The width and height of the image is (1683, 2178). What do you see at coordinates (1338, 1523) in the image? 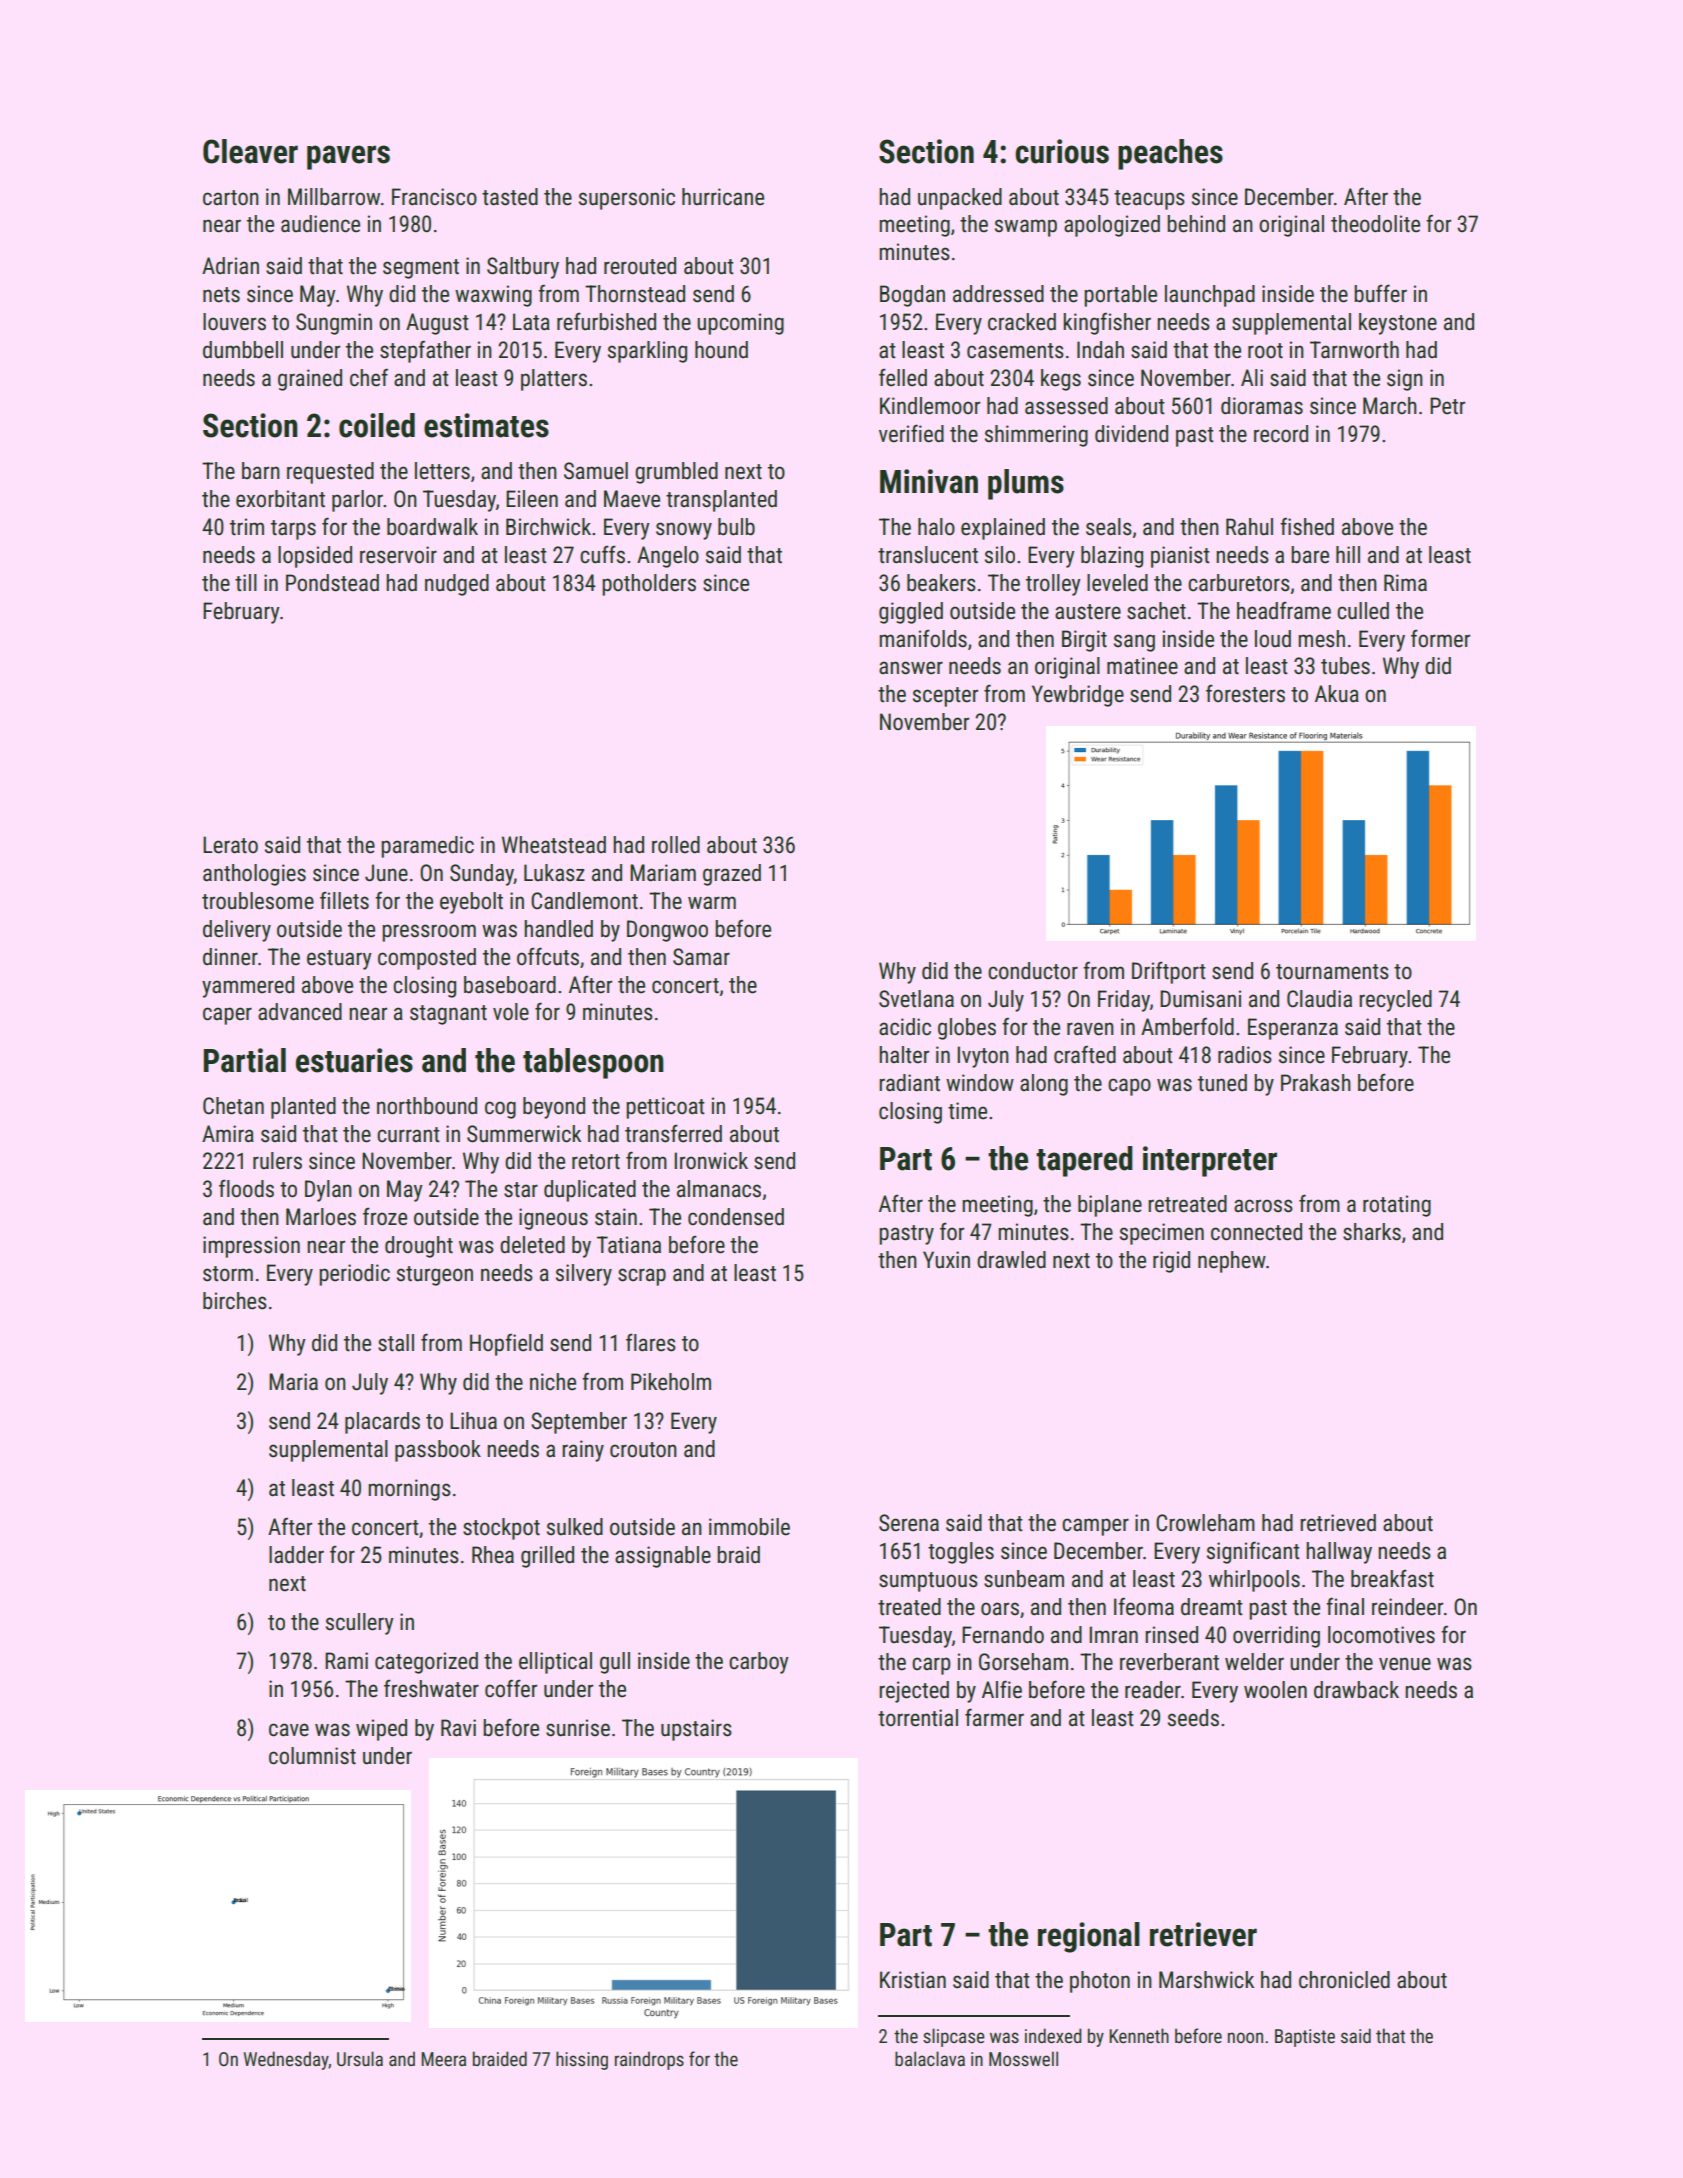
I see `retrieved` at bounding box center [1338, 1523].
